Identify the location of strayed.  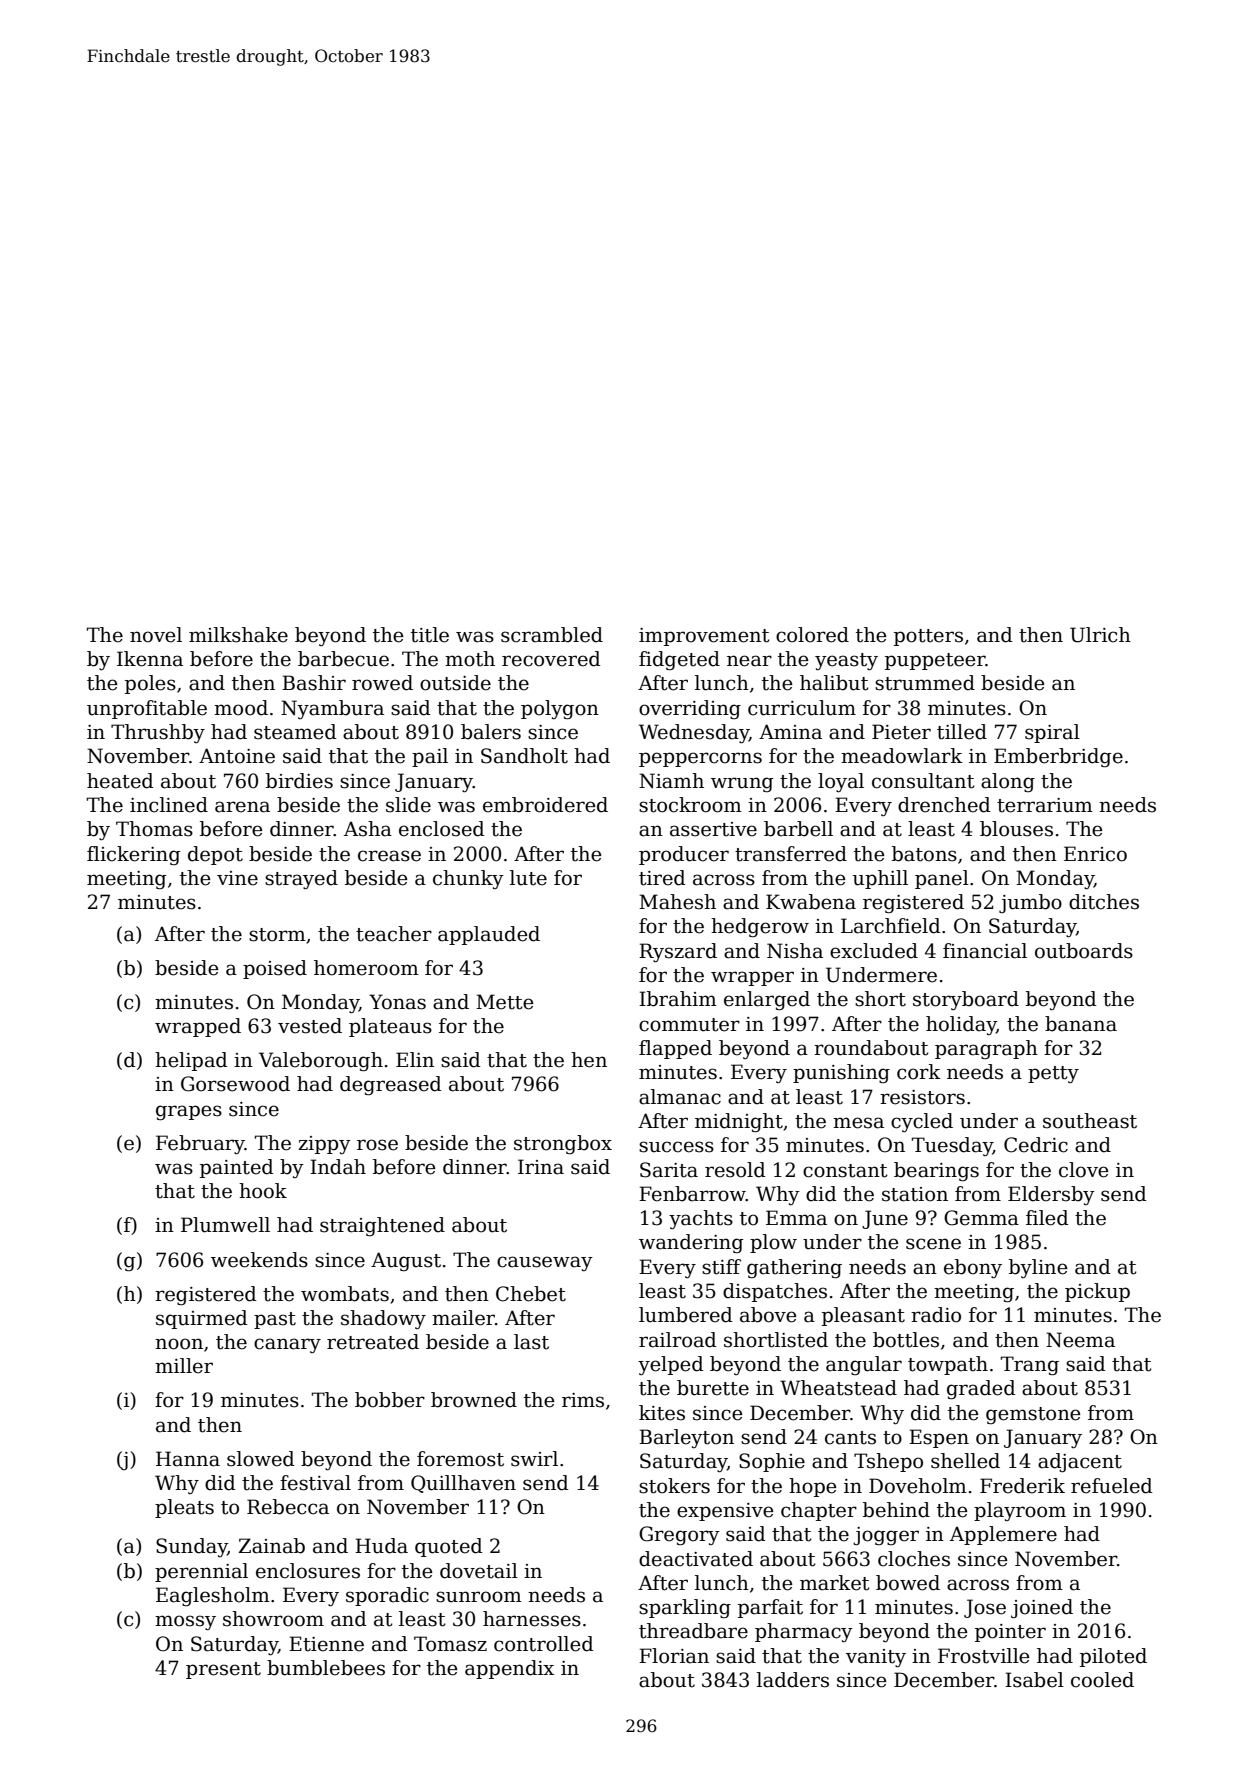
(301, 880).
